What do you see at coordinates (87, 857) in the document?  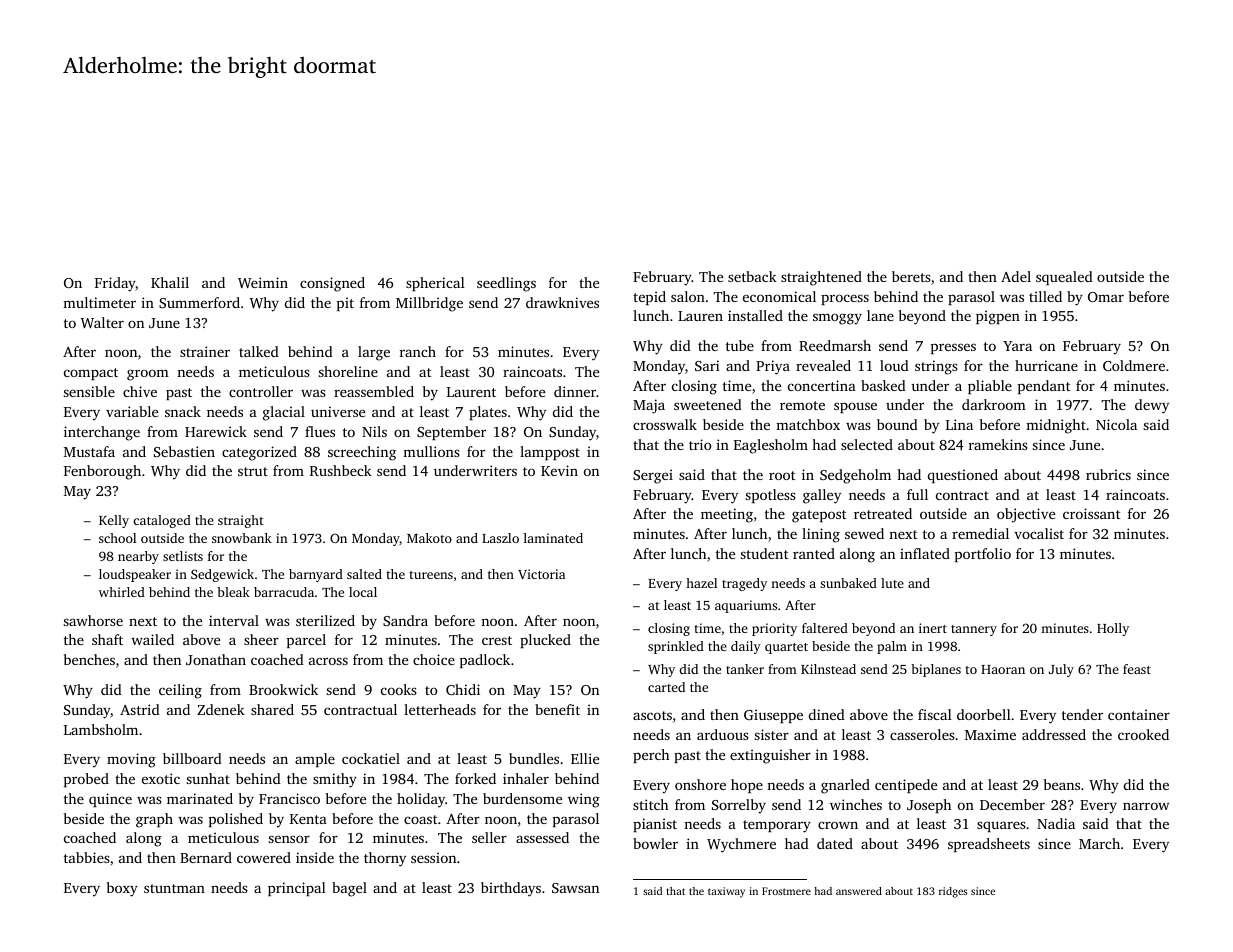 I see `tabbies` at bounding box center [87, 857].
